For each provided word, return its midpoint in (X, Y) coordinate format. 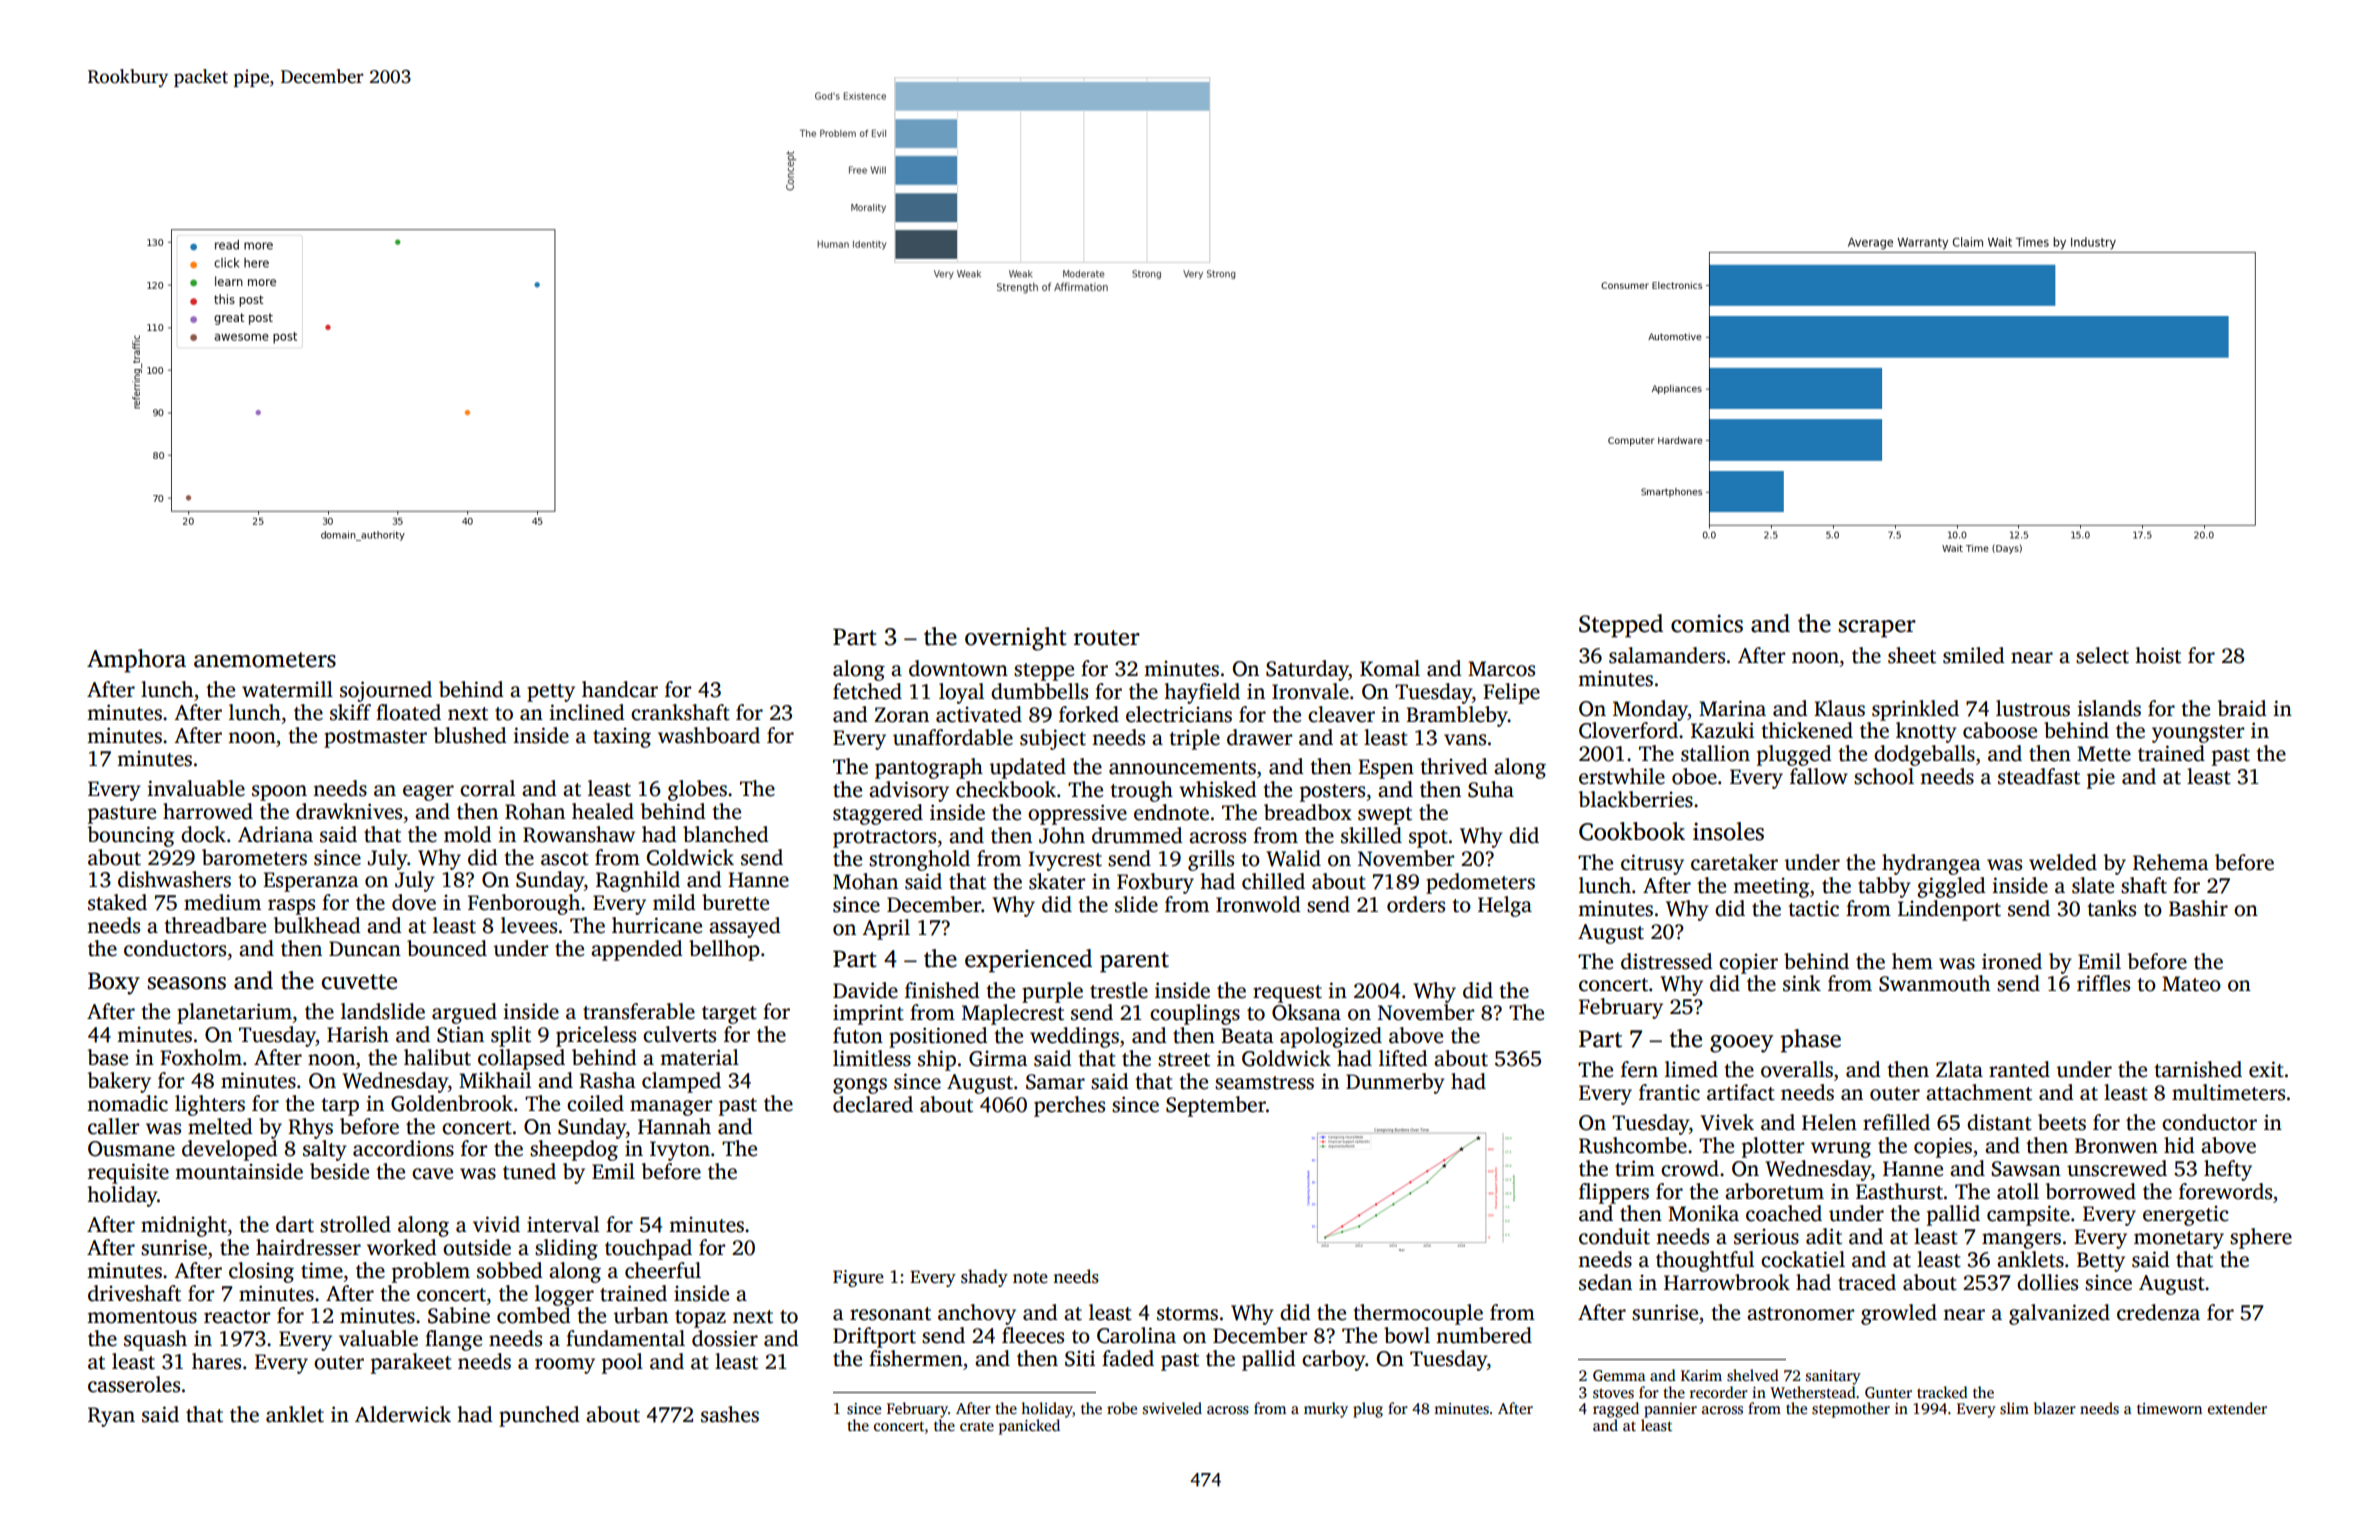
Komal (1390, 668)
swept (1385, 816)
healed (603, 811)
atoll (2018, 1191)
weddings (1074, 1037)
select (2102, 655)
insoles (1728, 831)
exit (2266, 1069)
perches (1069, 1106)
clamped (681, 1082)
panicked (1029, 1427)
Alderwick (403, 1414)
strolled (355, 1224)
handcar (620, 689)
